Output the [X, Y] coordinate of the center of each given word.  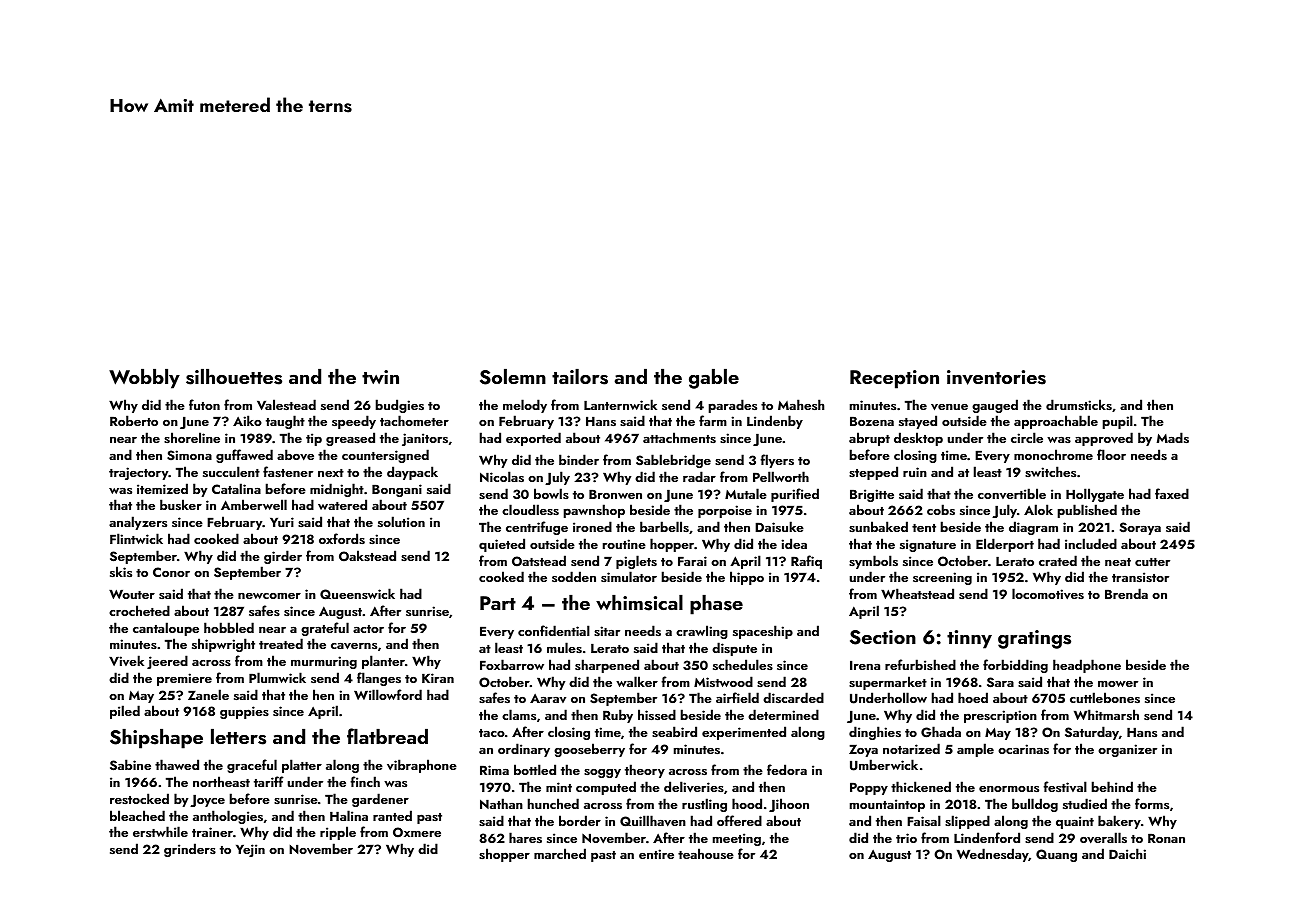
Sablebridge [673, 461]
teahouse [706, 853]
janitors [425, 439]
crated [1058, 560]
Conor [171, 572]
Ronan [1166, 838]
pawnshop [594, 511]
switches [1050, 471]
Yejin [250, 850]
